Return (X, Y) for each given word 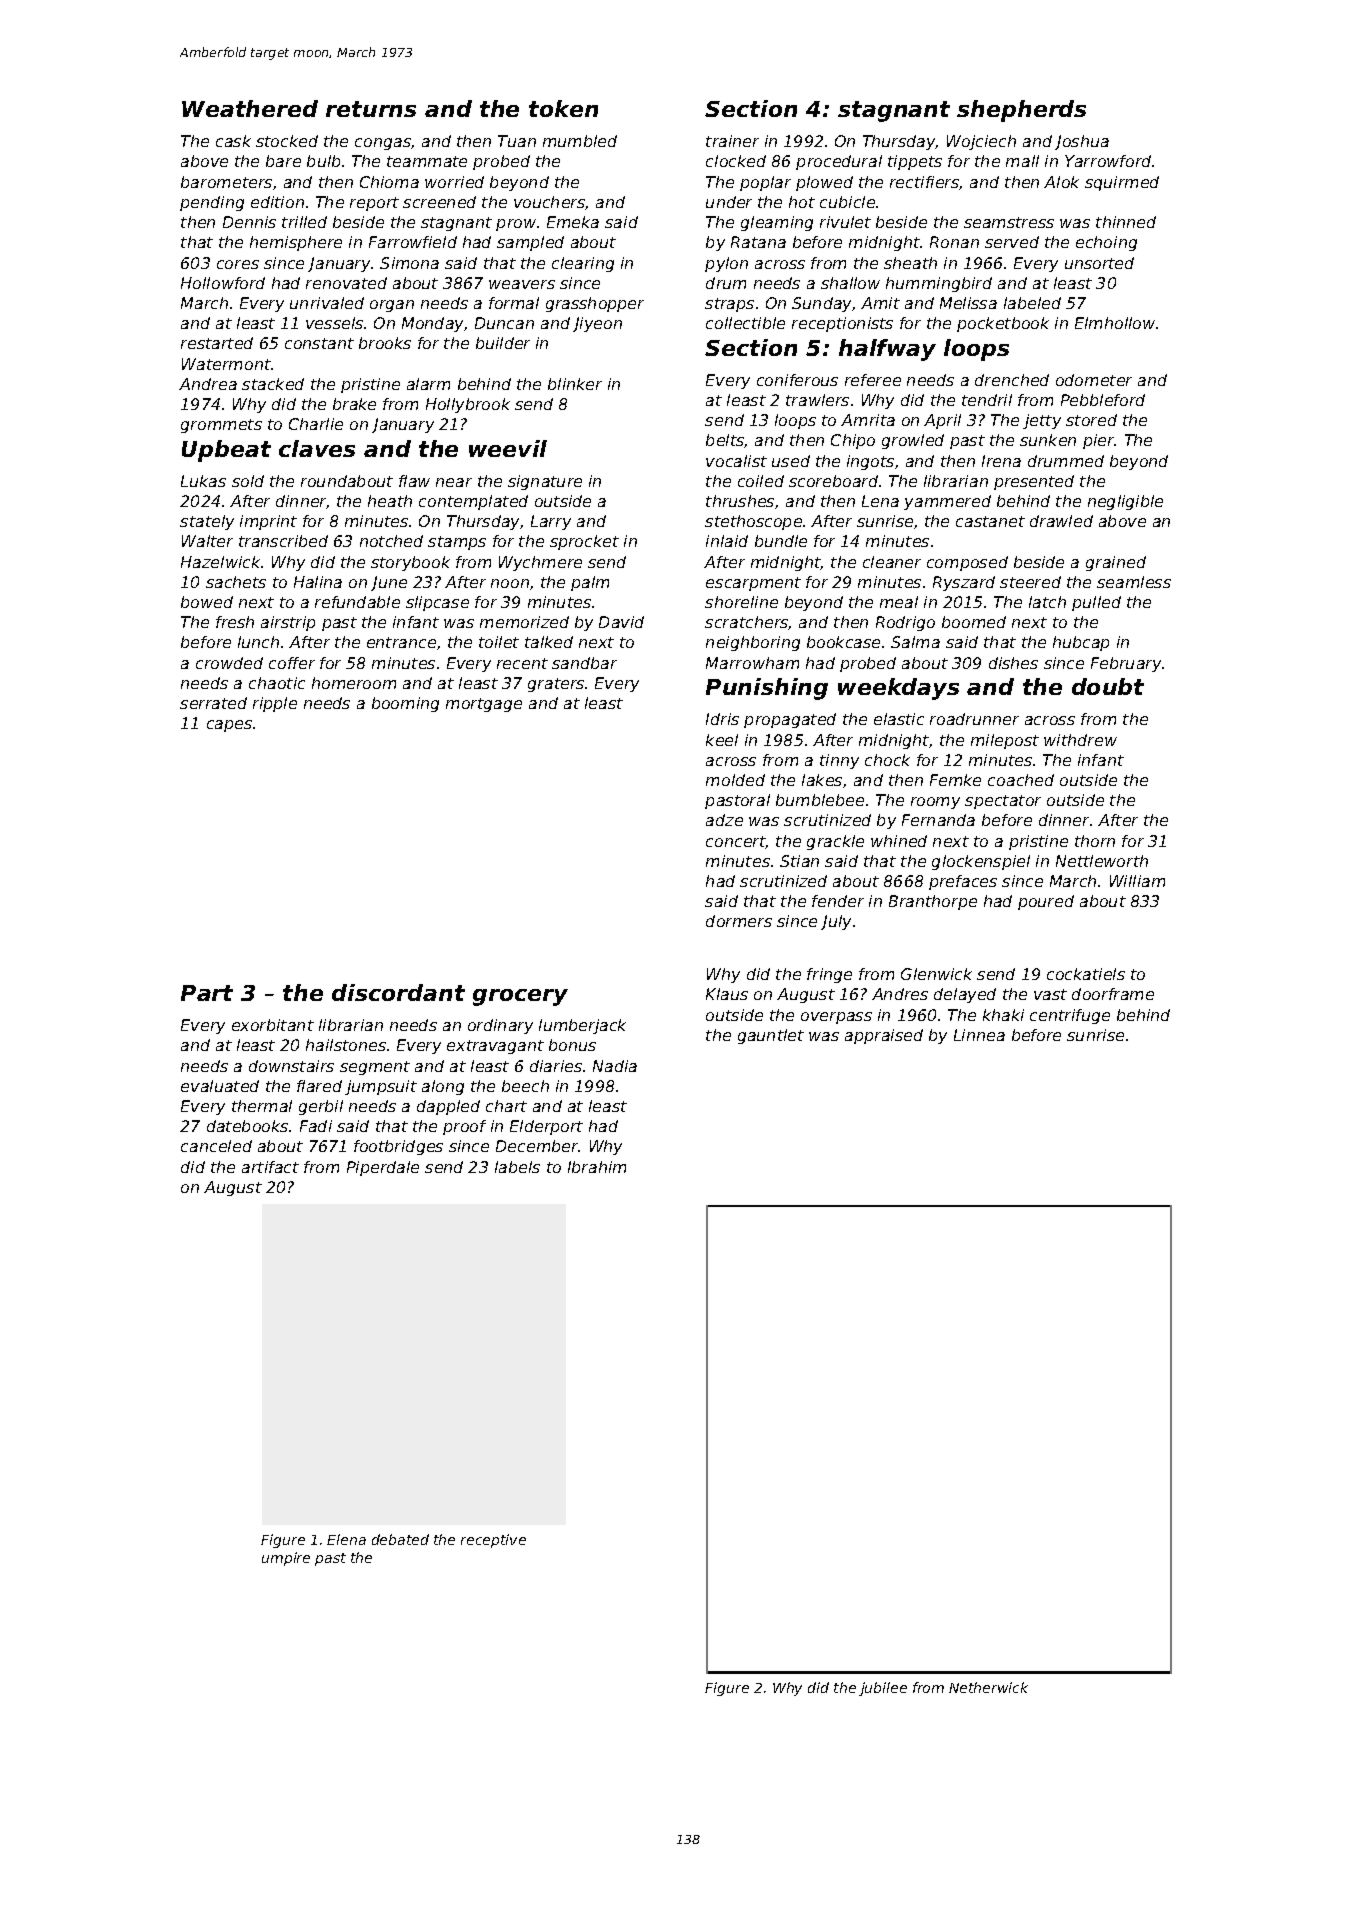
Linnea (979, 1035)
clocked (736, 161)
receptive (493, 1541)
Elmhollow (1115, 323)
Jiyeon (597, 324)
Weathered (250, 108)
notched (391, 541)
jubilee (883, 1689)
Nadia (615, 1066)
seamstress (1009, 222)
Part (207, 993)
